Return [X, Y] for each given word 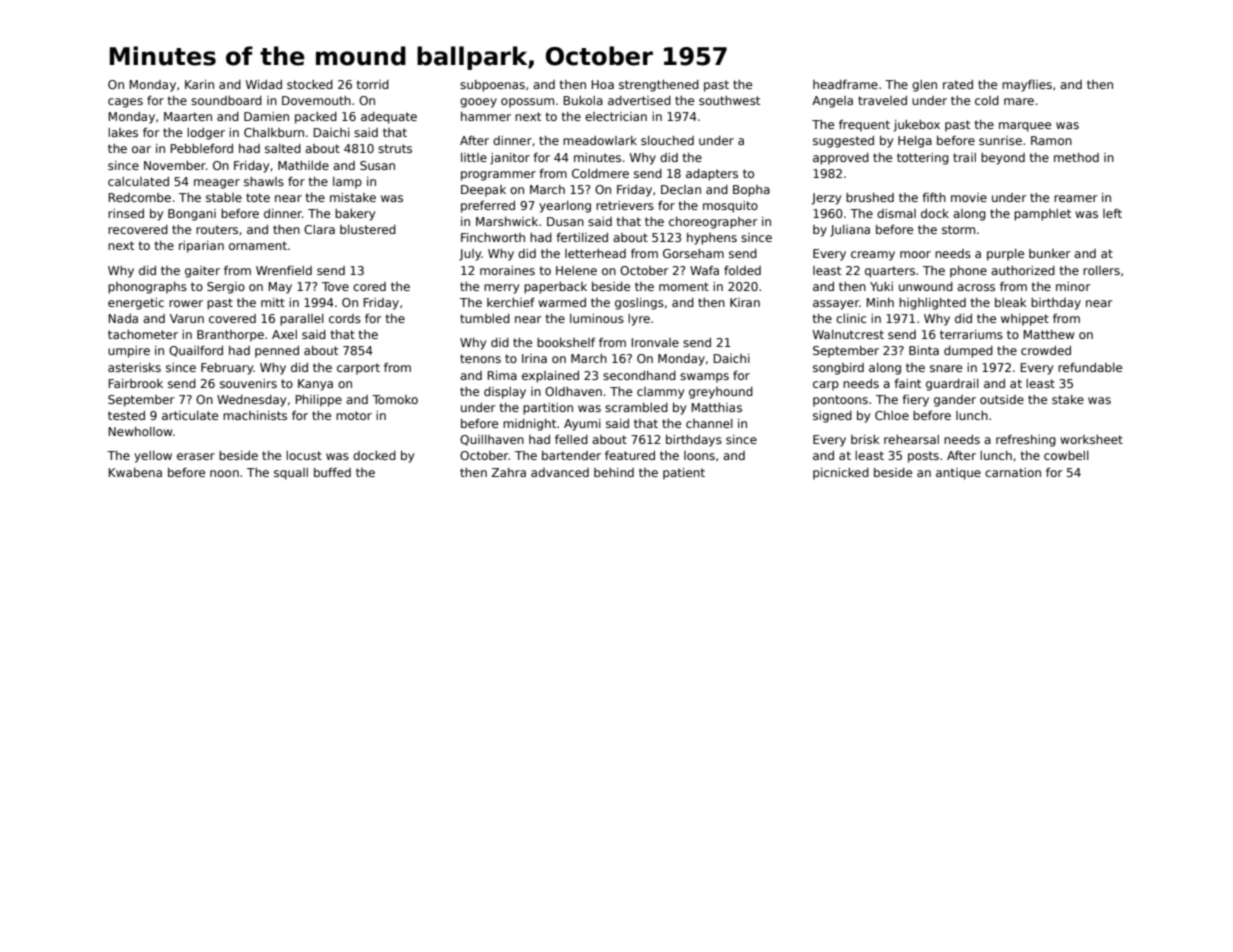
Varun [187, 318]
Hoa [603, 84]
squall [291, 474]
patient [684, 474]
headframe [845, 84]
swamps [704, 378]
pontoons [840, 401]
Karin [199, 84]
